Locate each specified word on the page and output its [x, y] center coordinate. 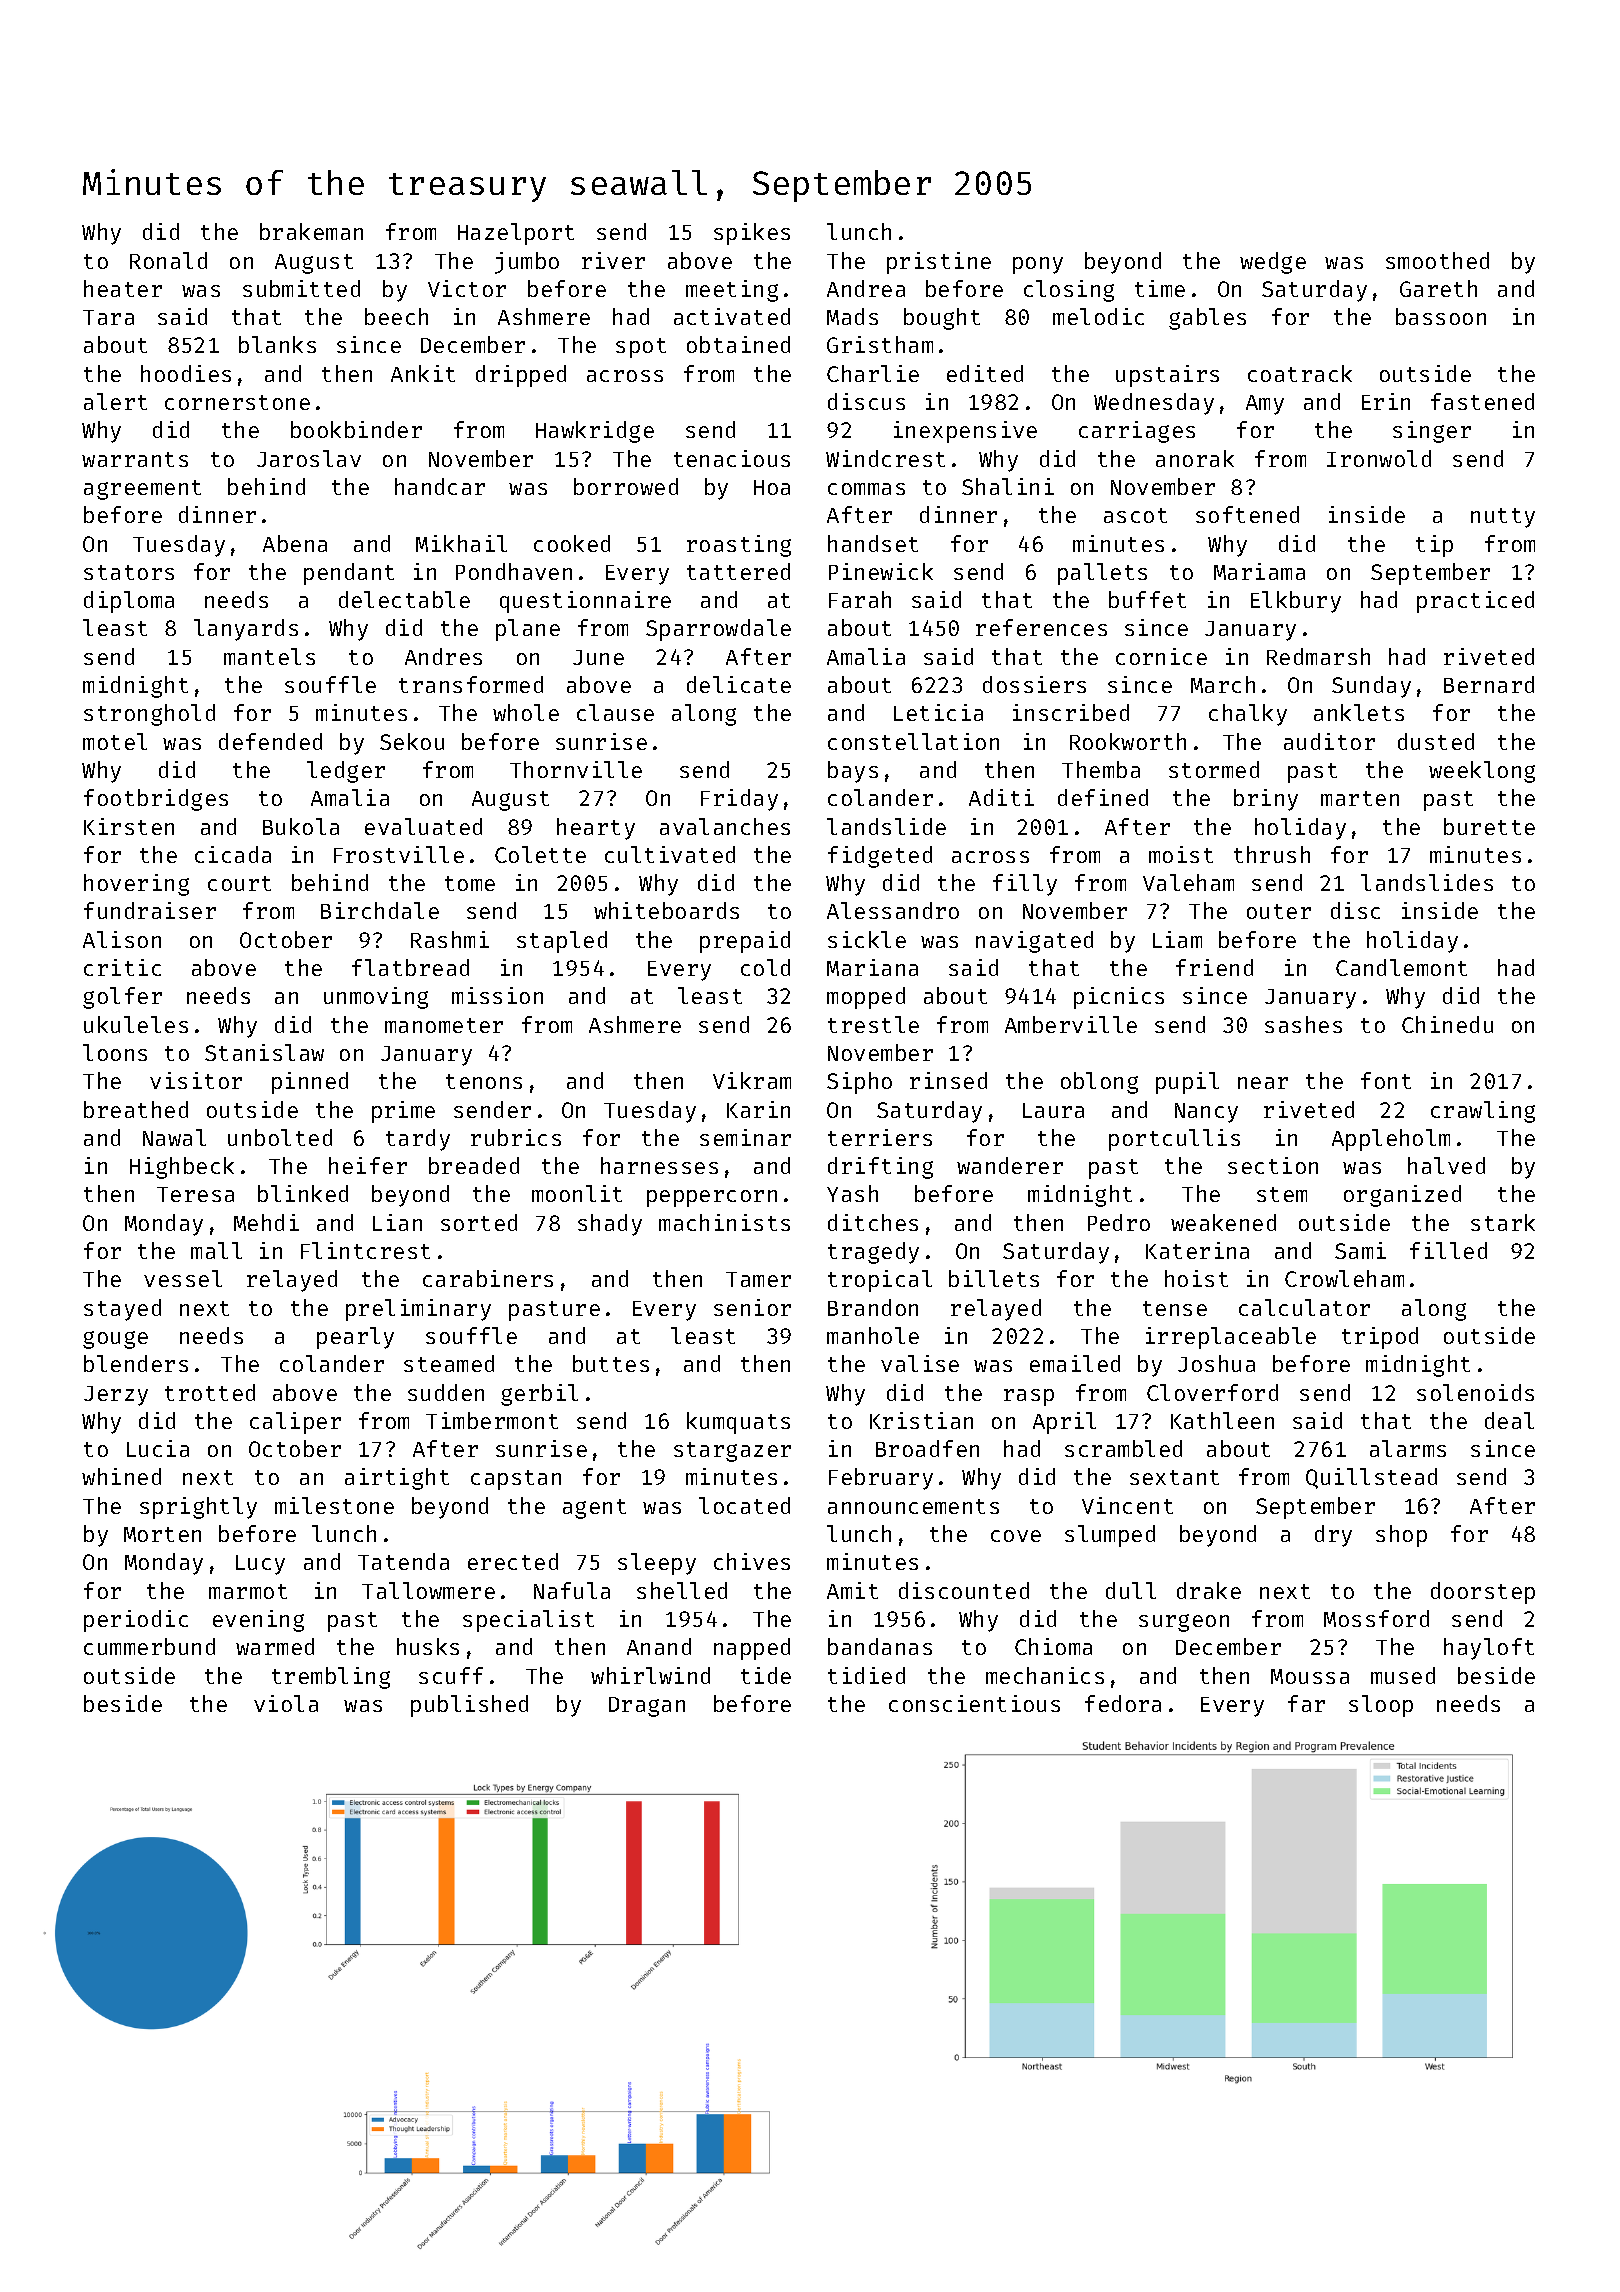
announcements [913, 1506]
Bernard [1489, 684]
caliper [295, 1423]
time [1160, 288]
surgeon [1184, 1623]
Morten [162, 1534]
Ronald [168, 260]
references [1041, 627]
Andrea [866, 288]
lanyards [246, 630]
